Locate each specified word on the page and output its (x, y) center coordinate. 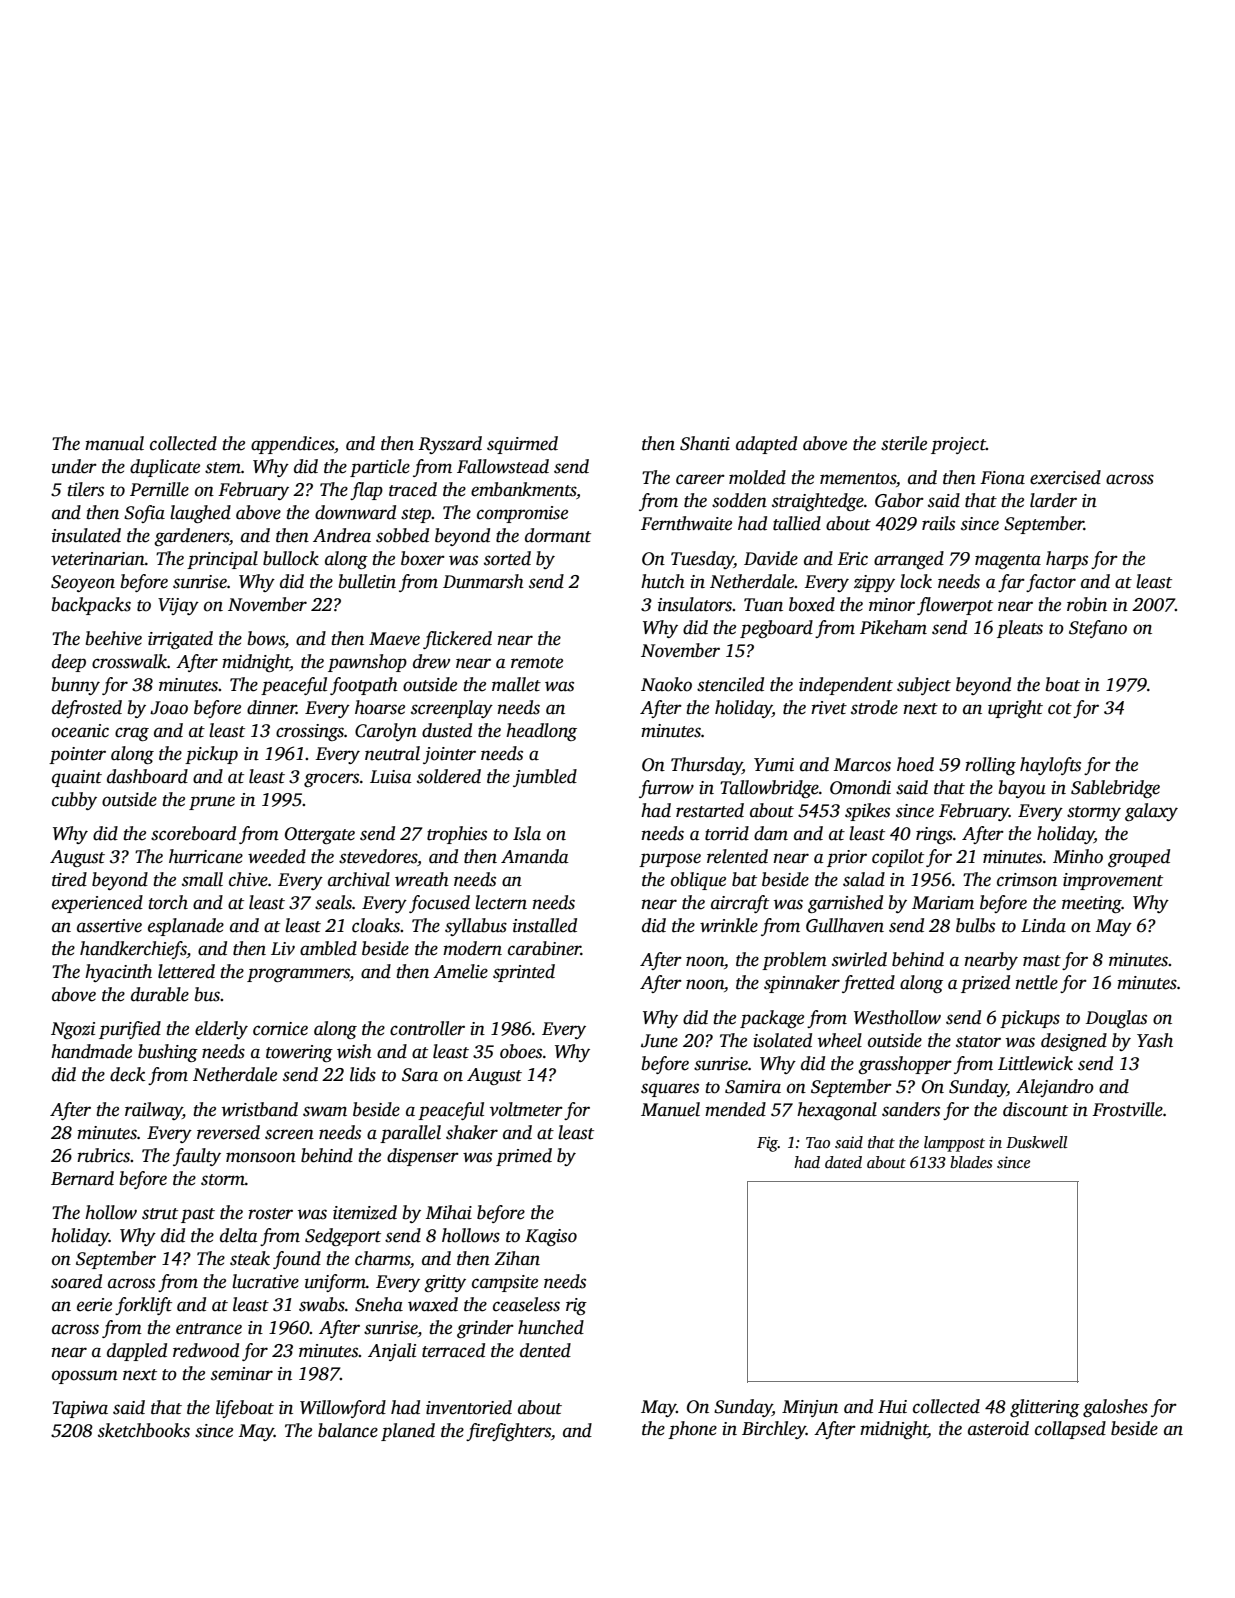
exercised (1065, 477)
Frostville (1127, 1109)
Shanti (705, 443)
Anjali (392, 1352)
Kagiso (551, 1237)
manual (114, 443)
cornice (280, 1029)
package (772, 1019)
